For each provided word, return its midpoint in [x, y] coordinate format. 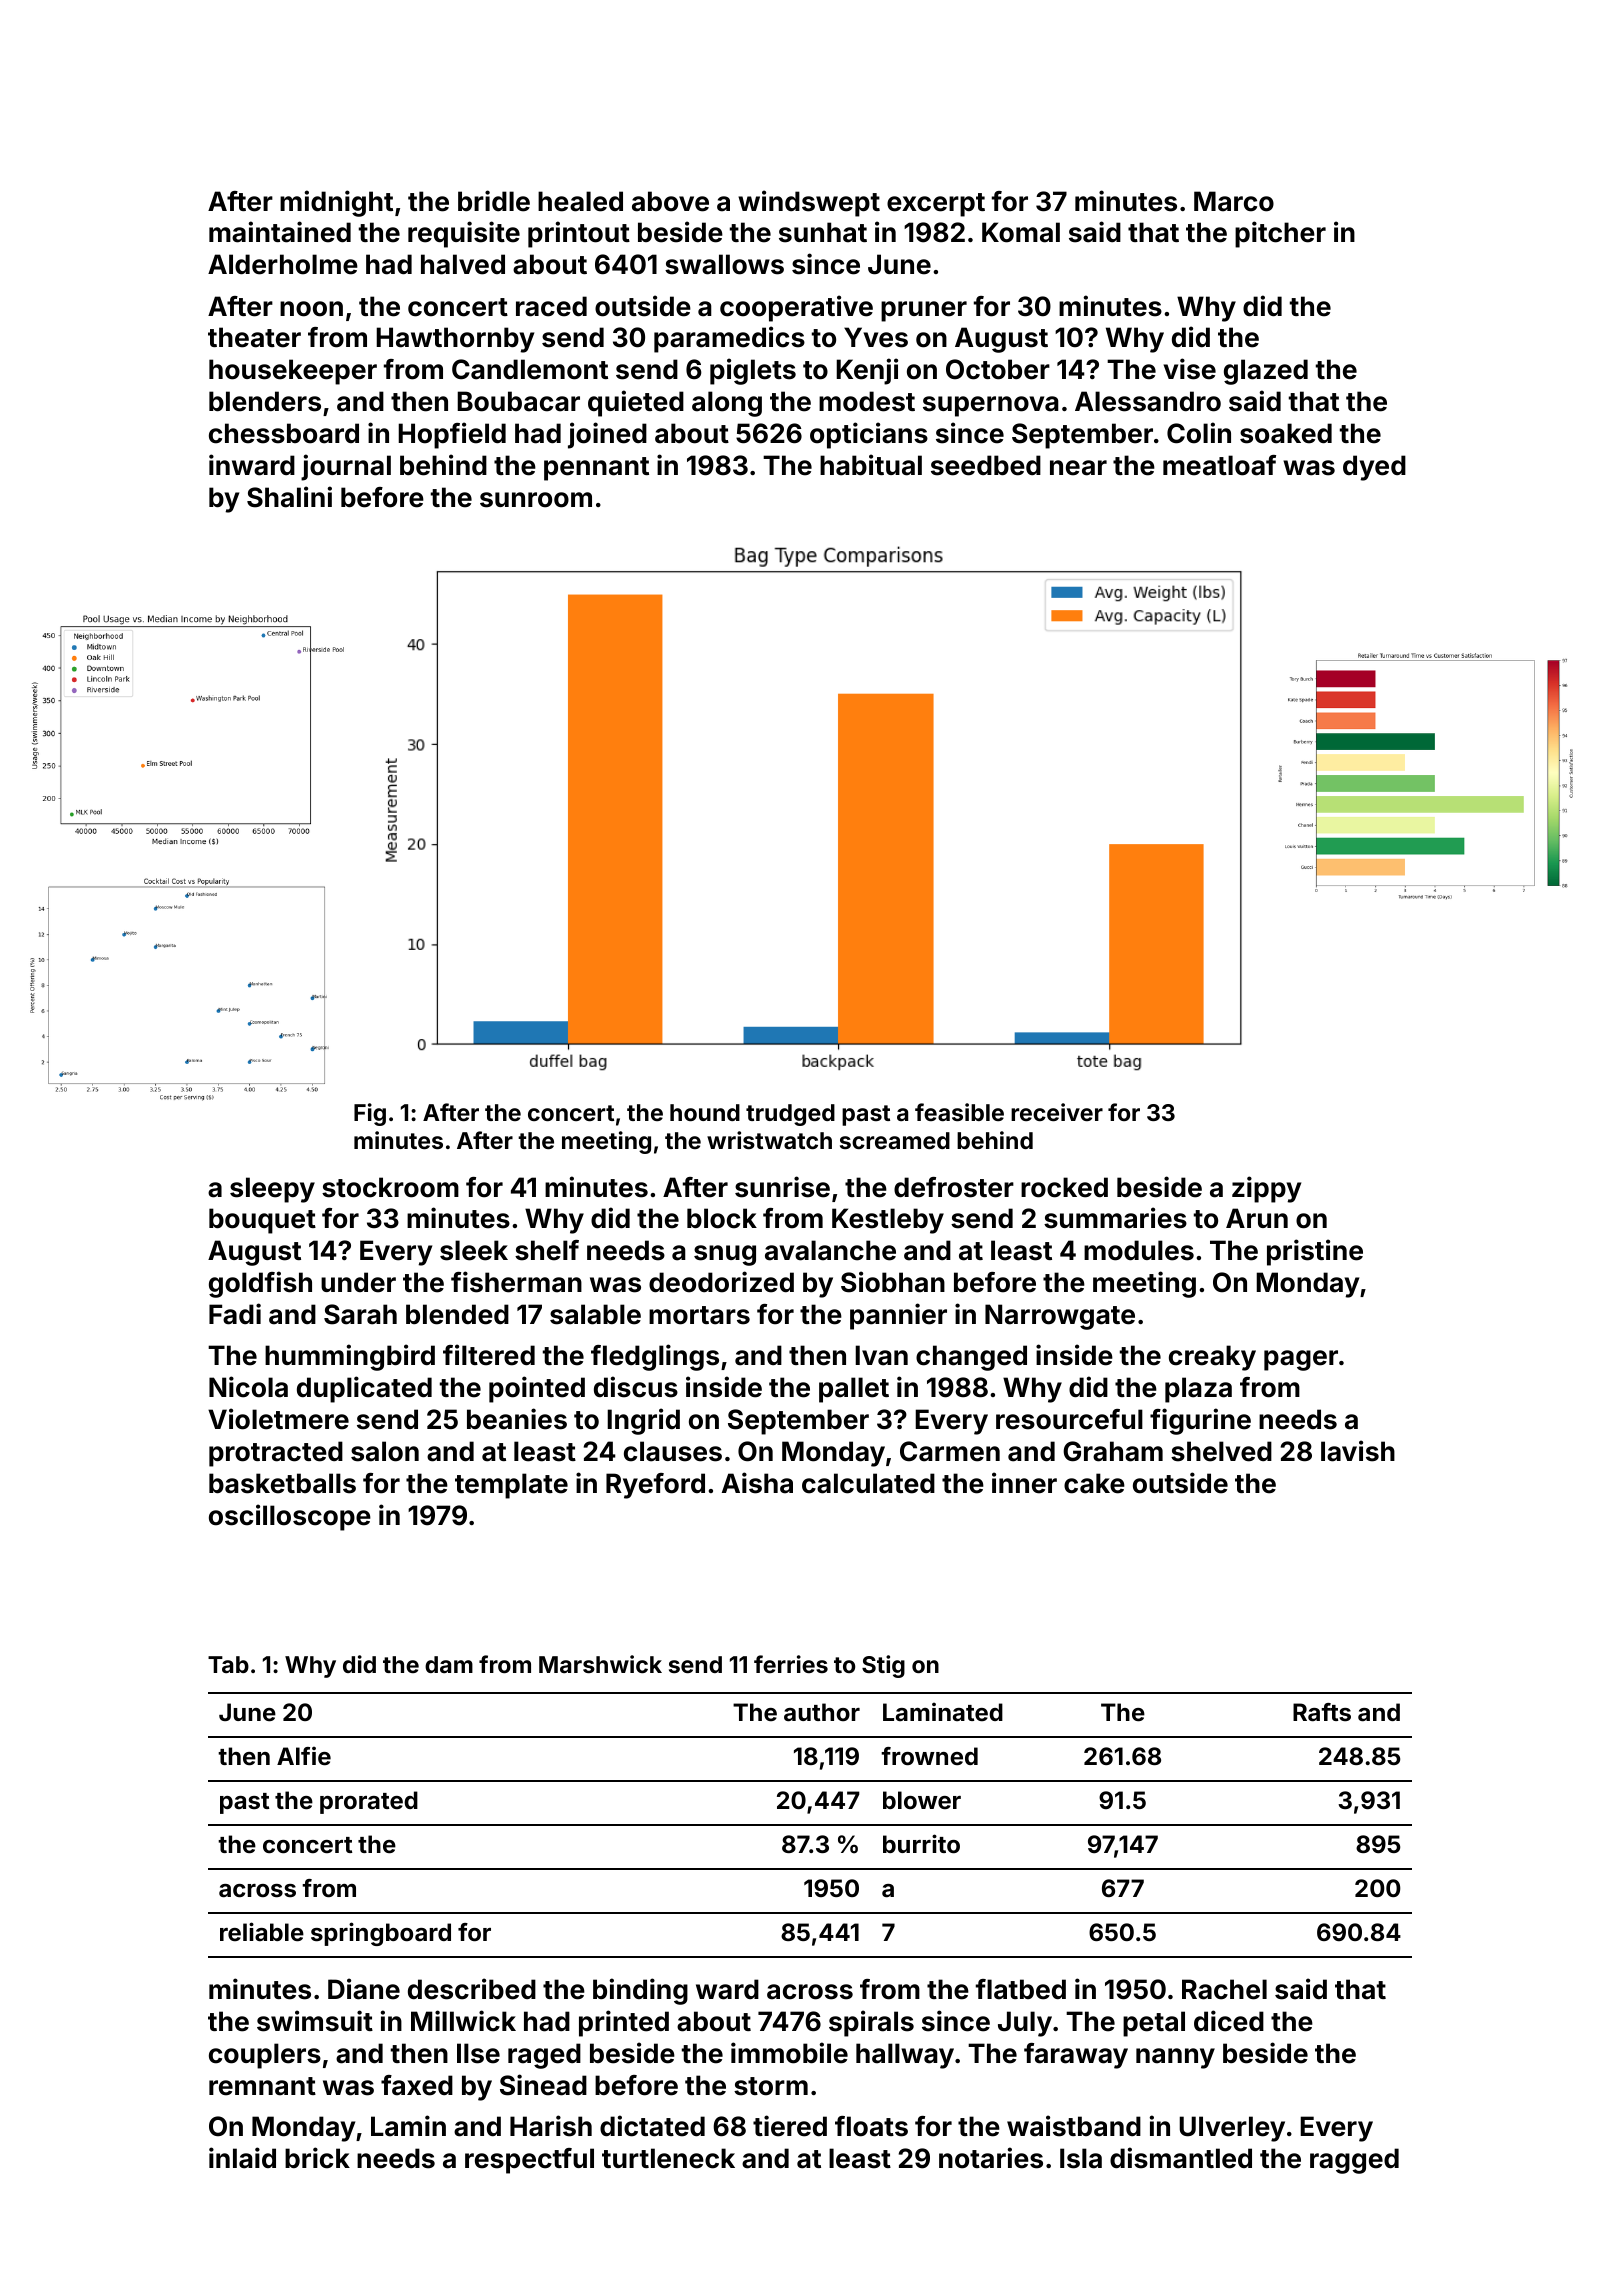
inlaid [242, 2158]
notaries [991, 2158]
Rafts [1322, 1712]
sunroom [536, 500]
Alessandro [1148, 401]
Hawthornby [455, 340]
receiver [1057, 1112]
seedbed [986, 465]
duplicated [364, 1389]
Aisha [757, 1483]
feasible [959, 1112]
